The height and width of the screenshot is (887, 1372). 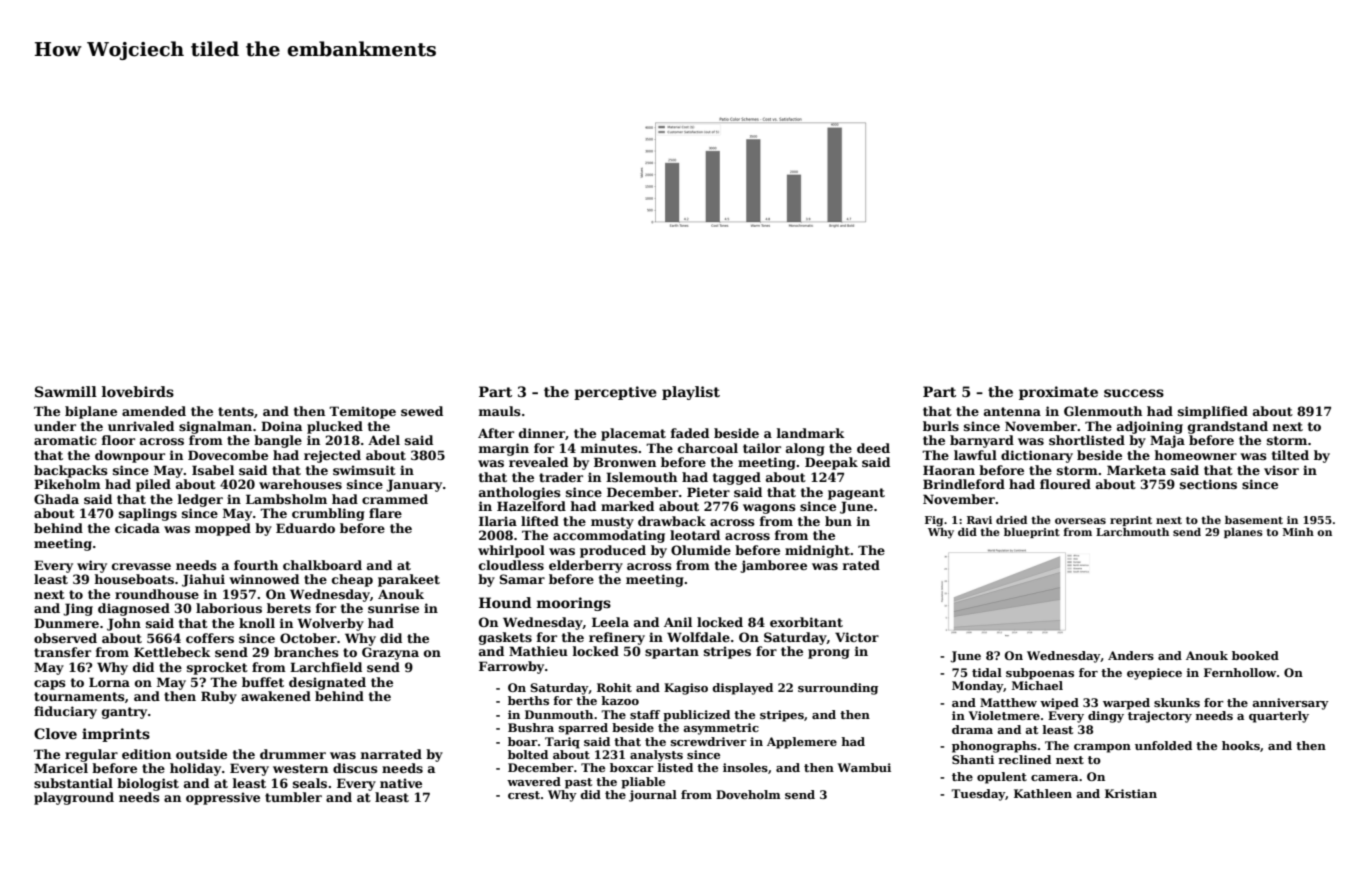 I want to click on quarterly, so click(x=1279, y=717).
